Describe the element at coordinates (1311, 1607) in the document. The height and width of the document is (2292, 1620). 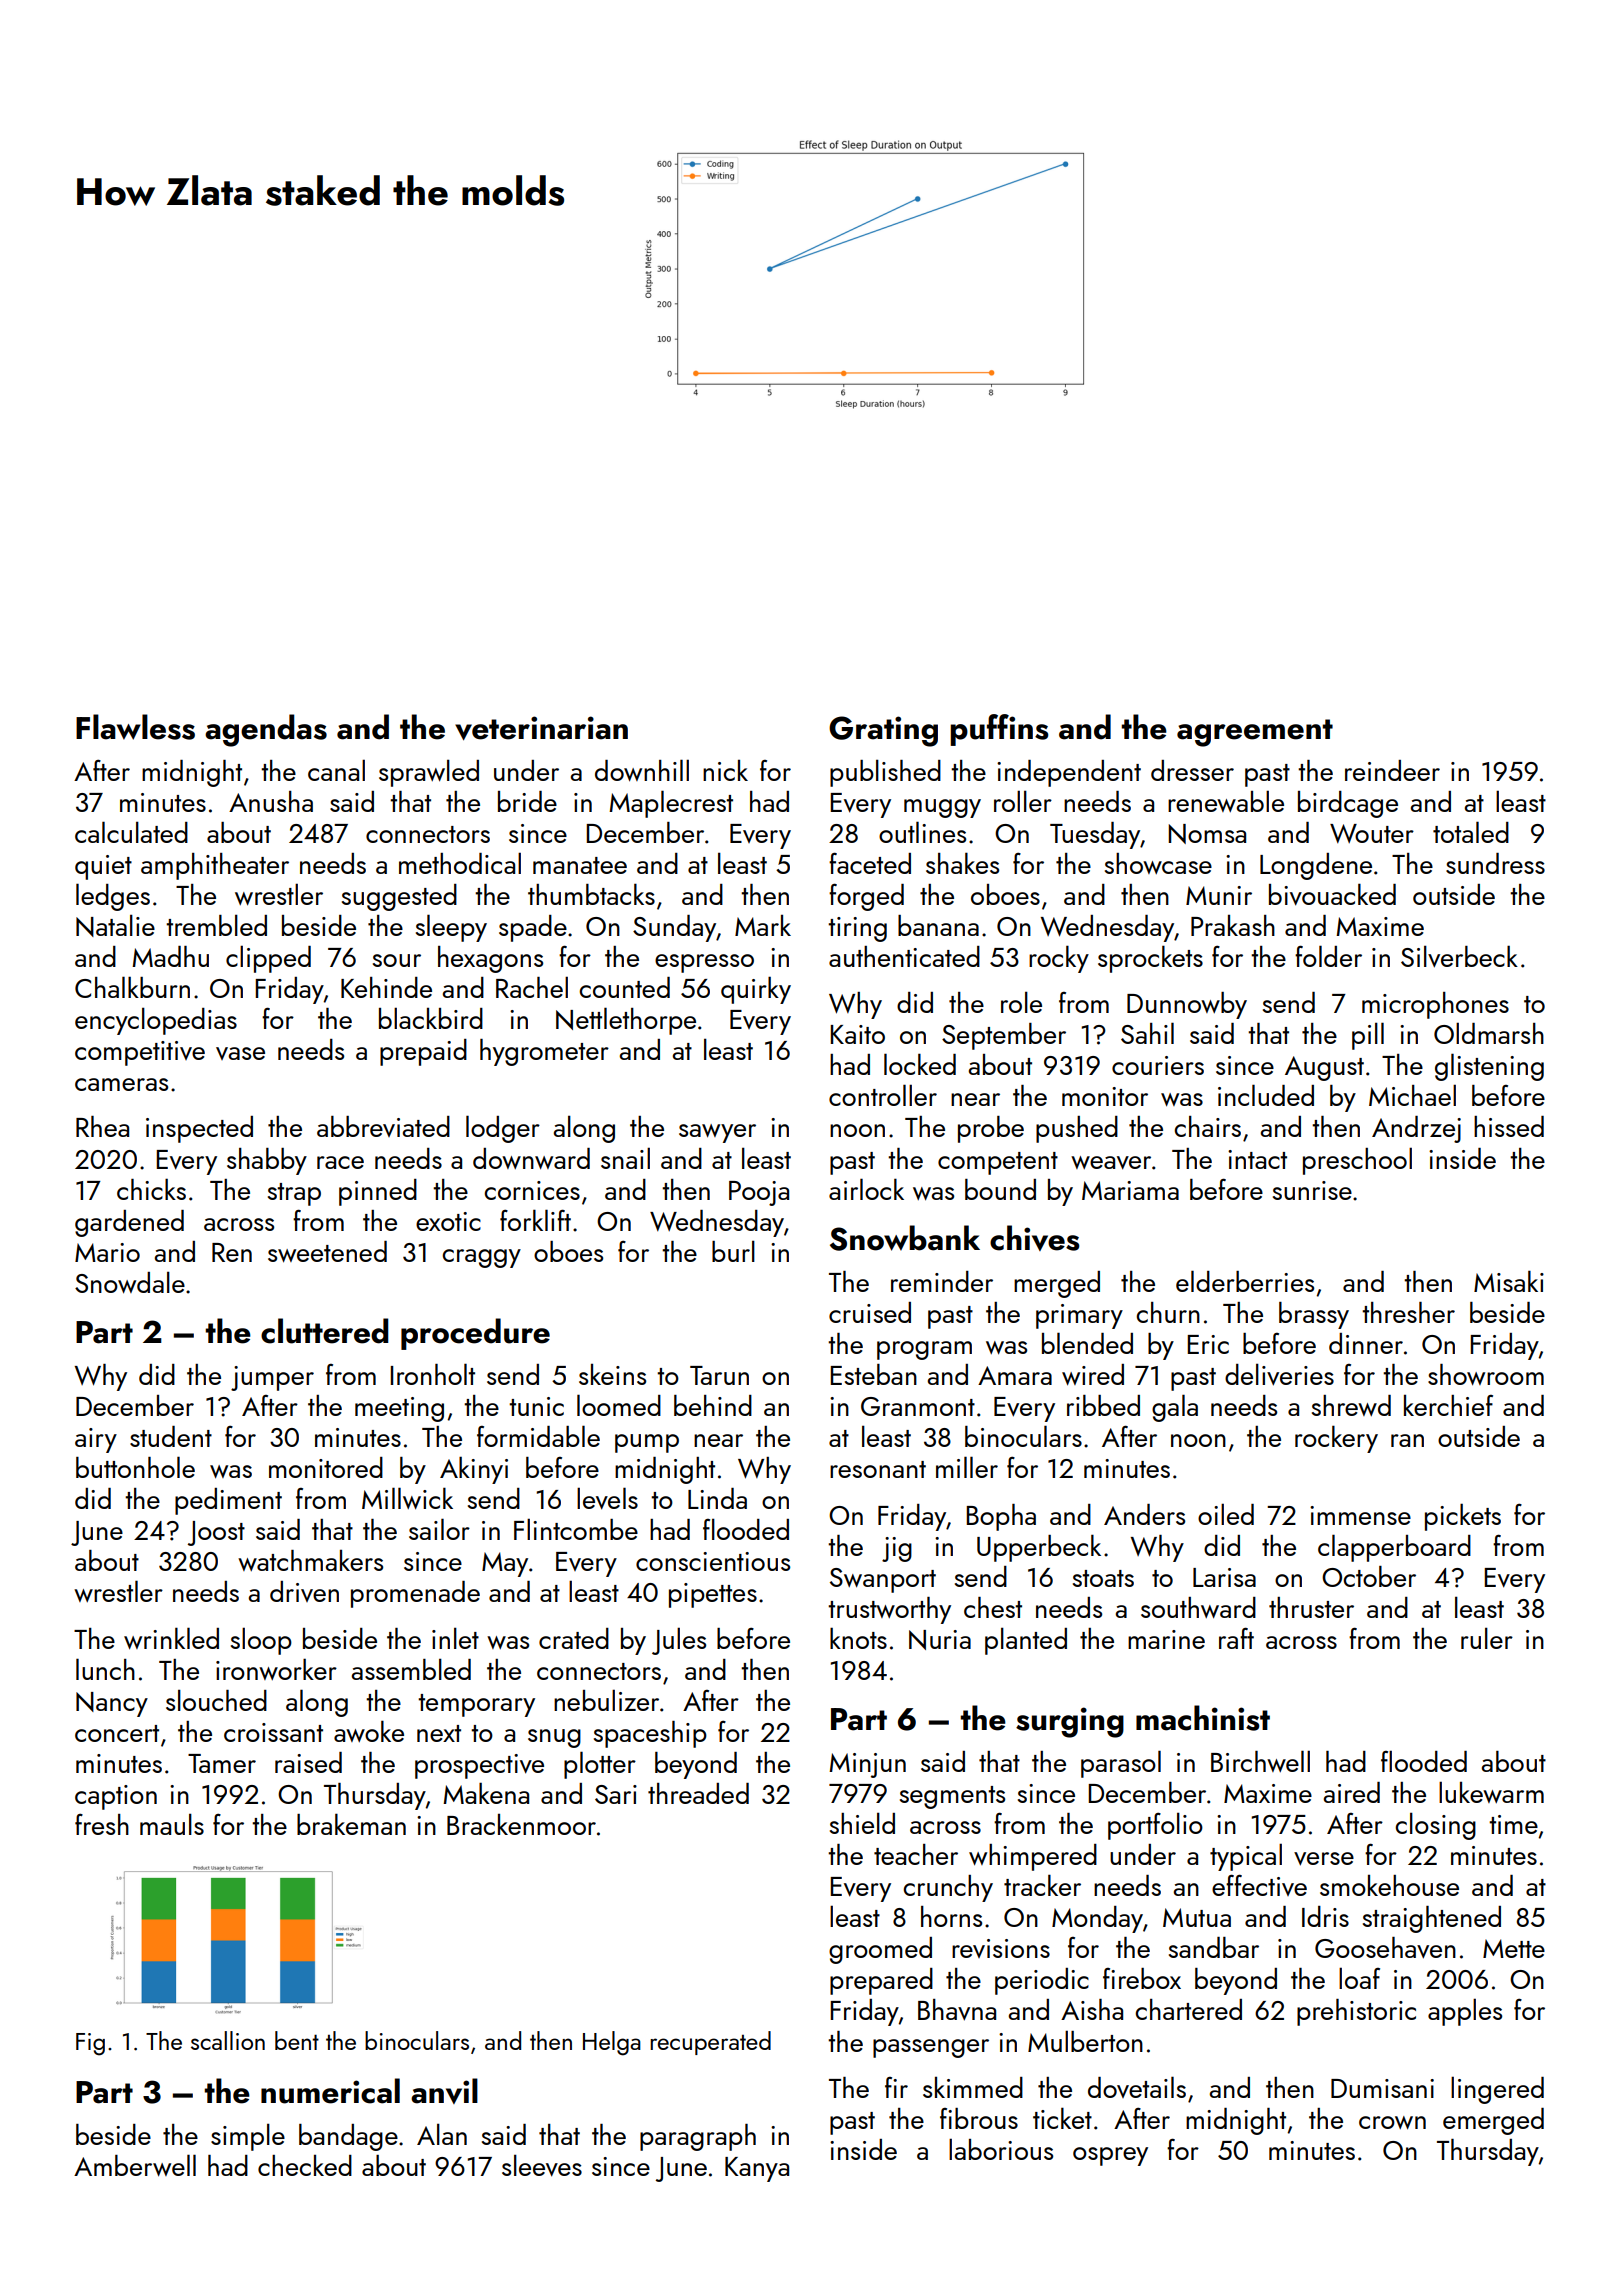
I see `thruster` at that location.
